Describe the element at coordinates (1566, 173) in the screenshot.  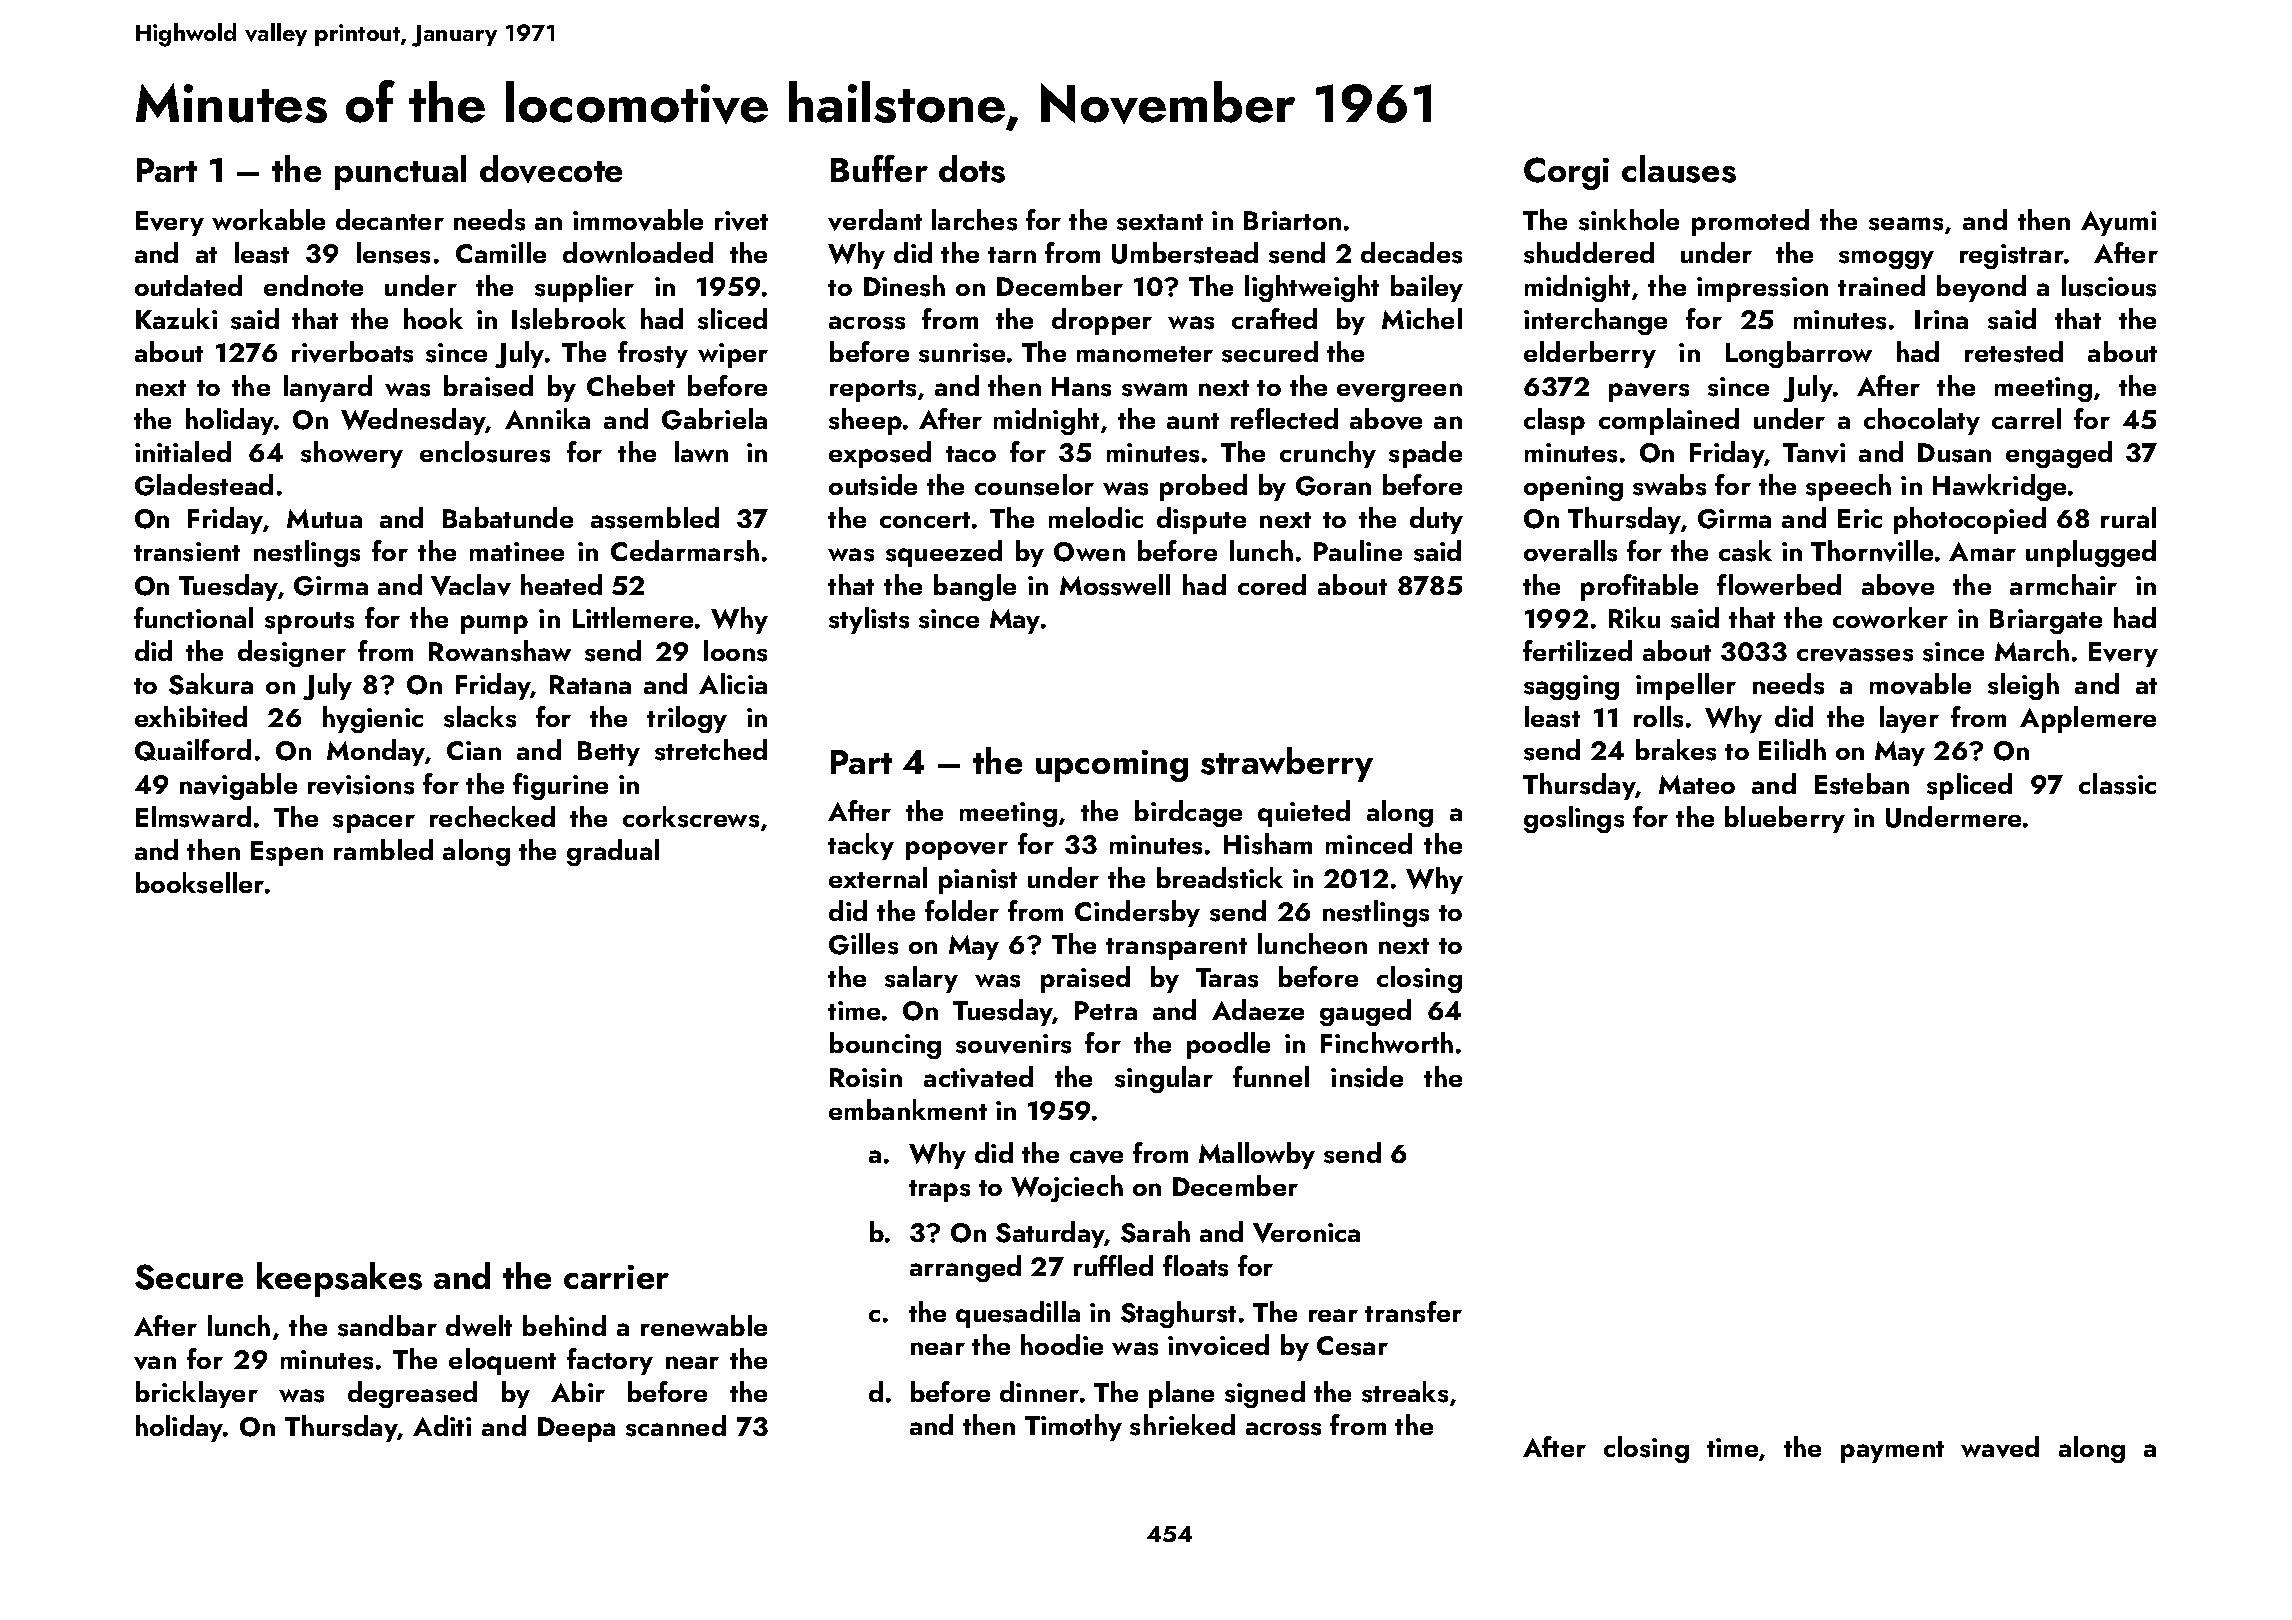
I see `Corgi` at that location.
